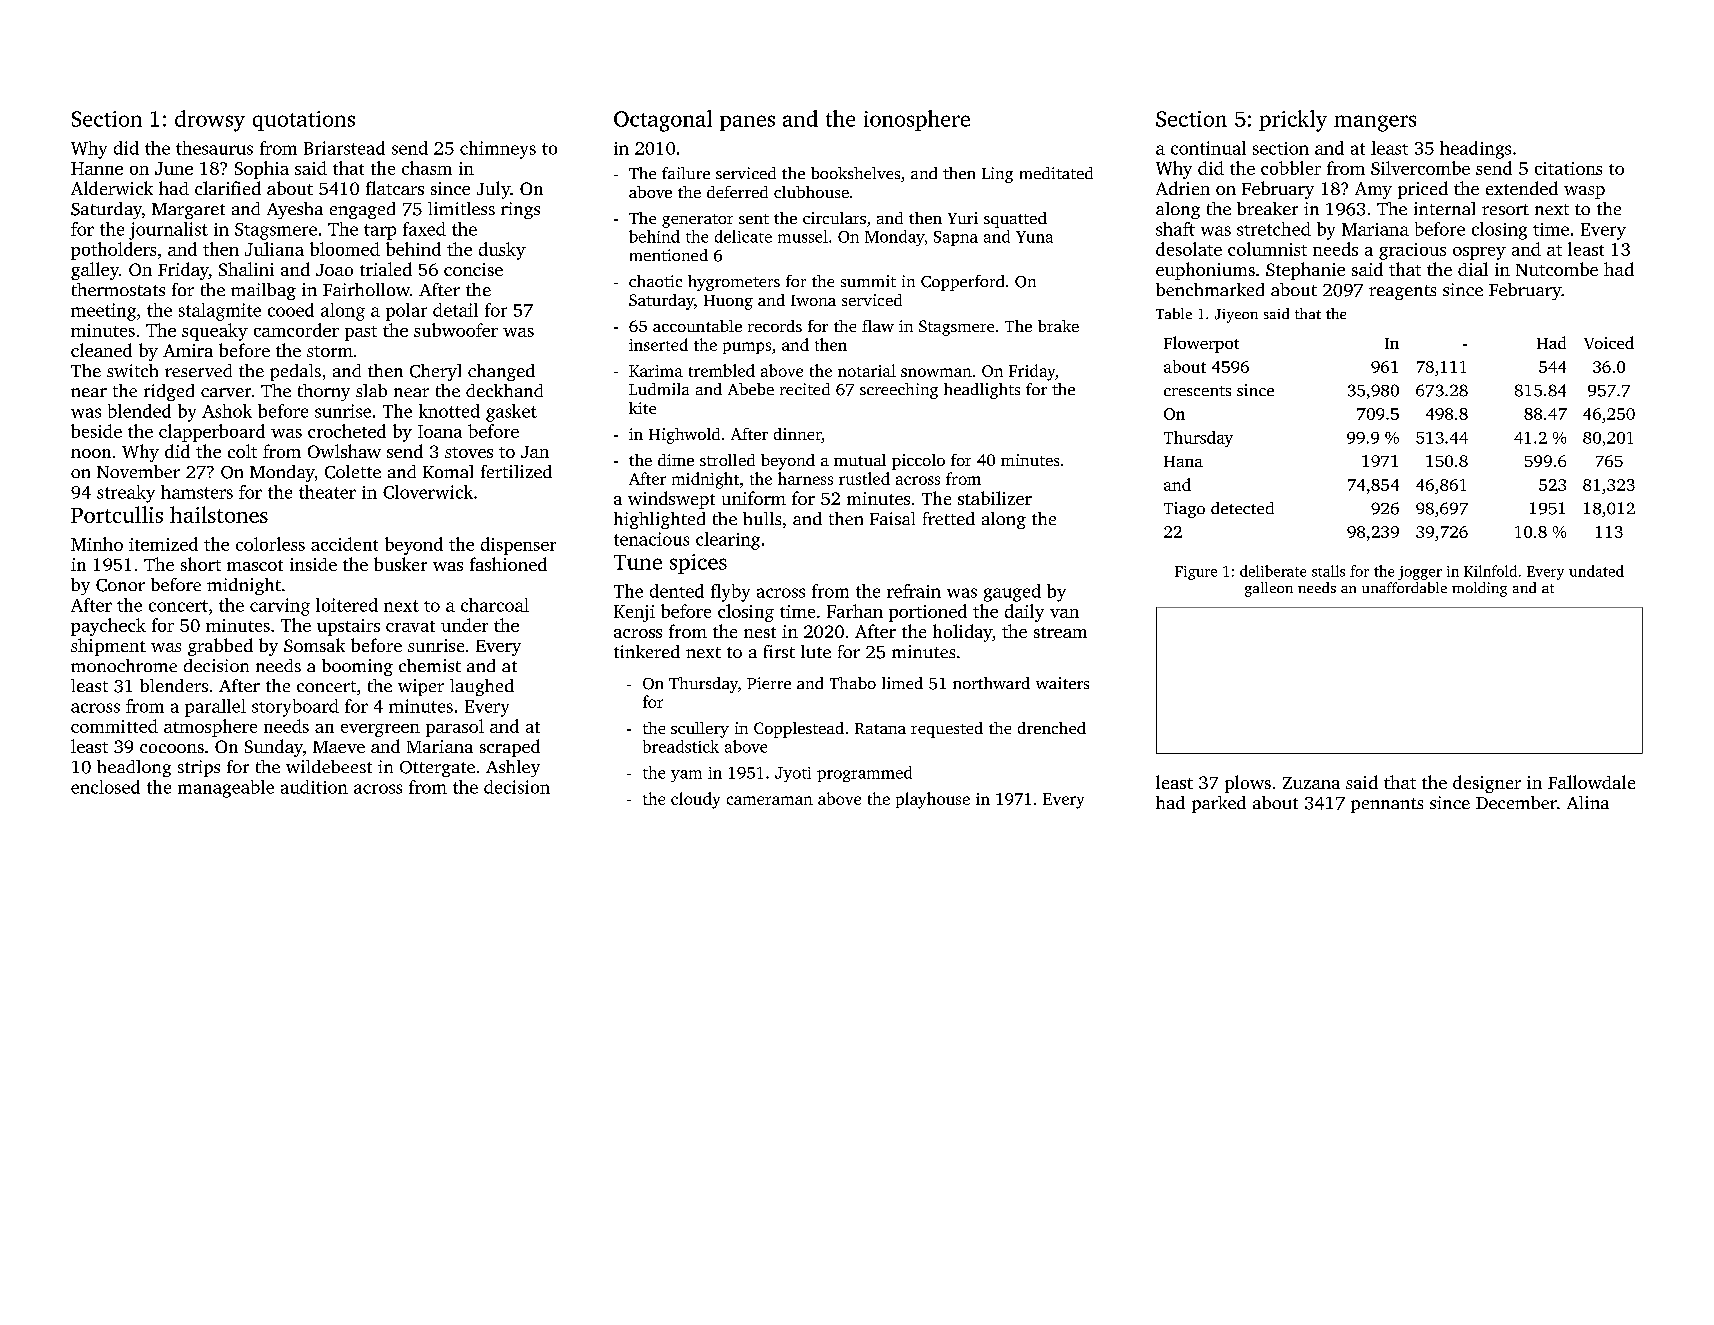 Image resolution: width=1714 pixels, height=1325 pixels. I want to click on citations, so click(1568, 168).
